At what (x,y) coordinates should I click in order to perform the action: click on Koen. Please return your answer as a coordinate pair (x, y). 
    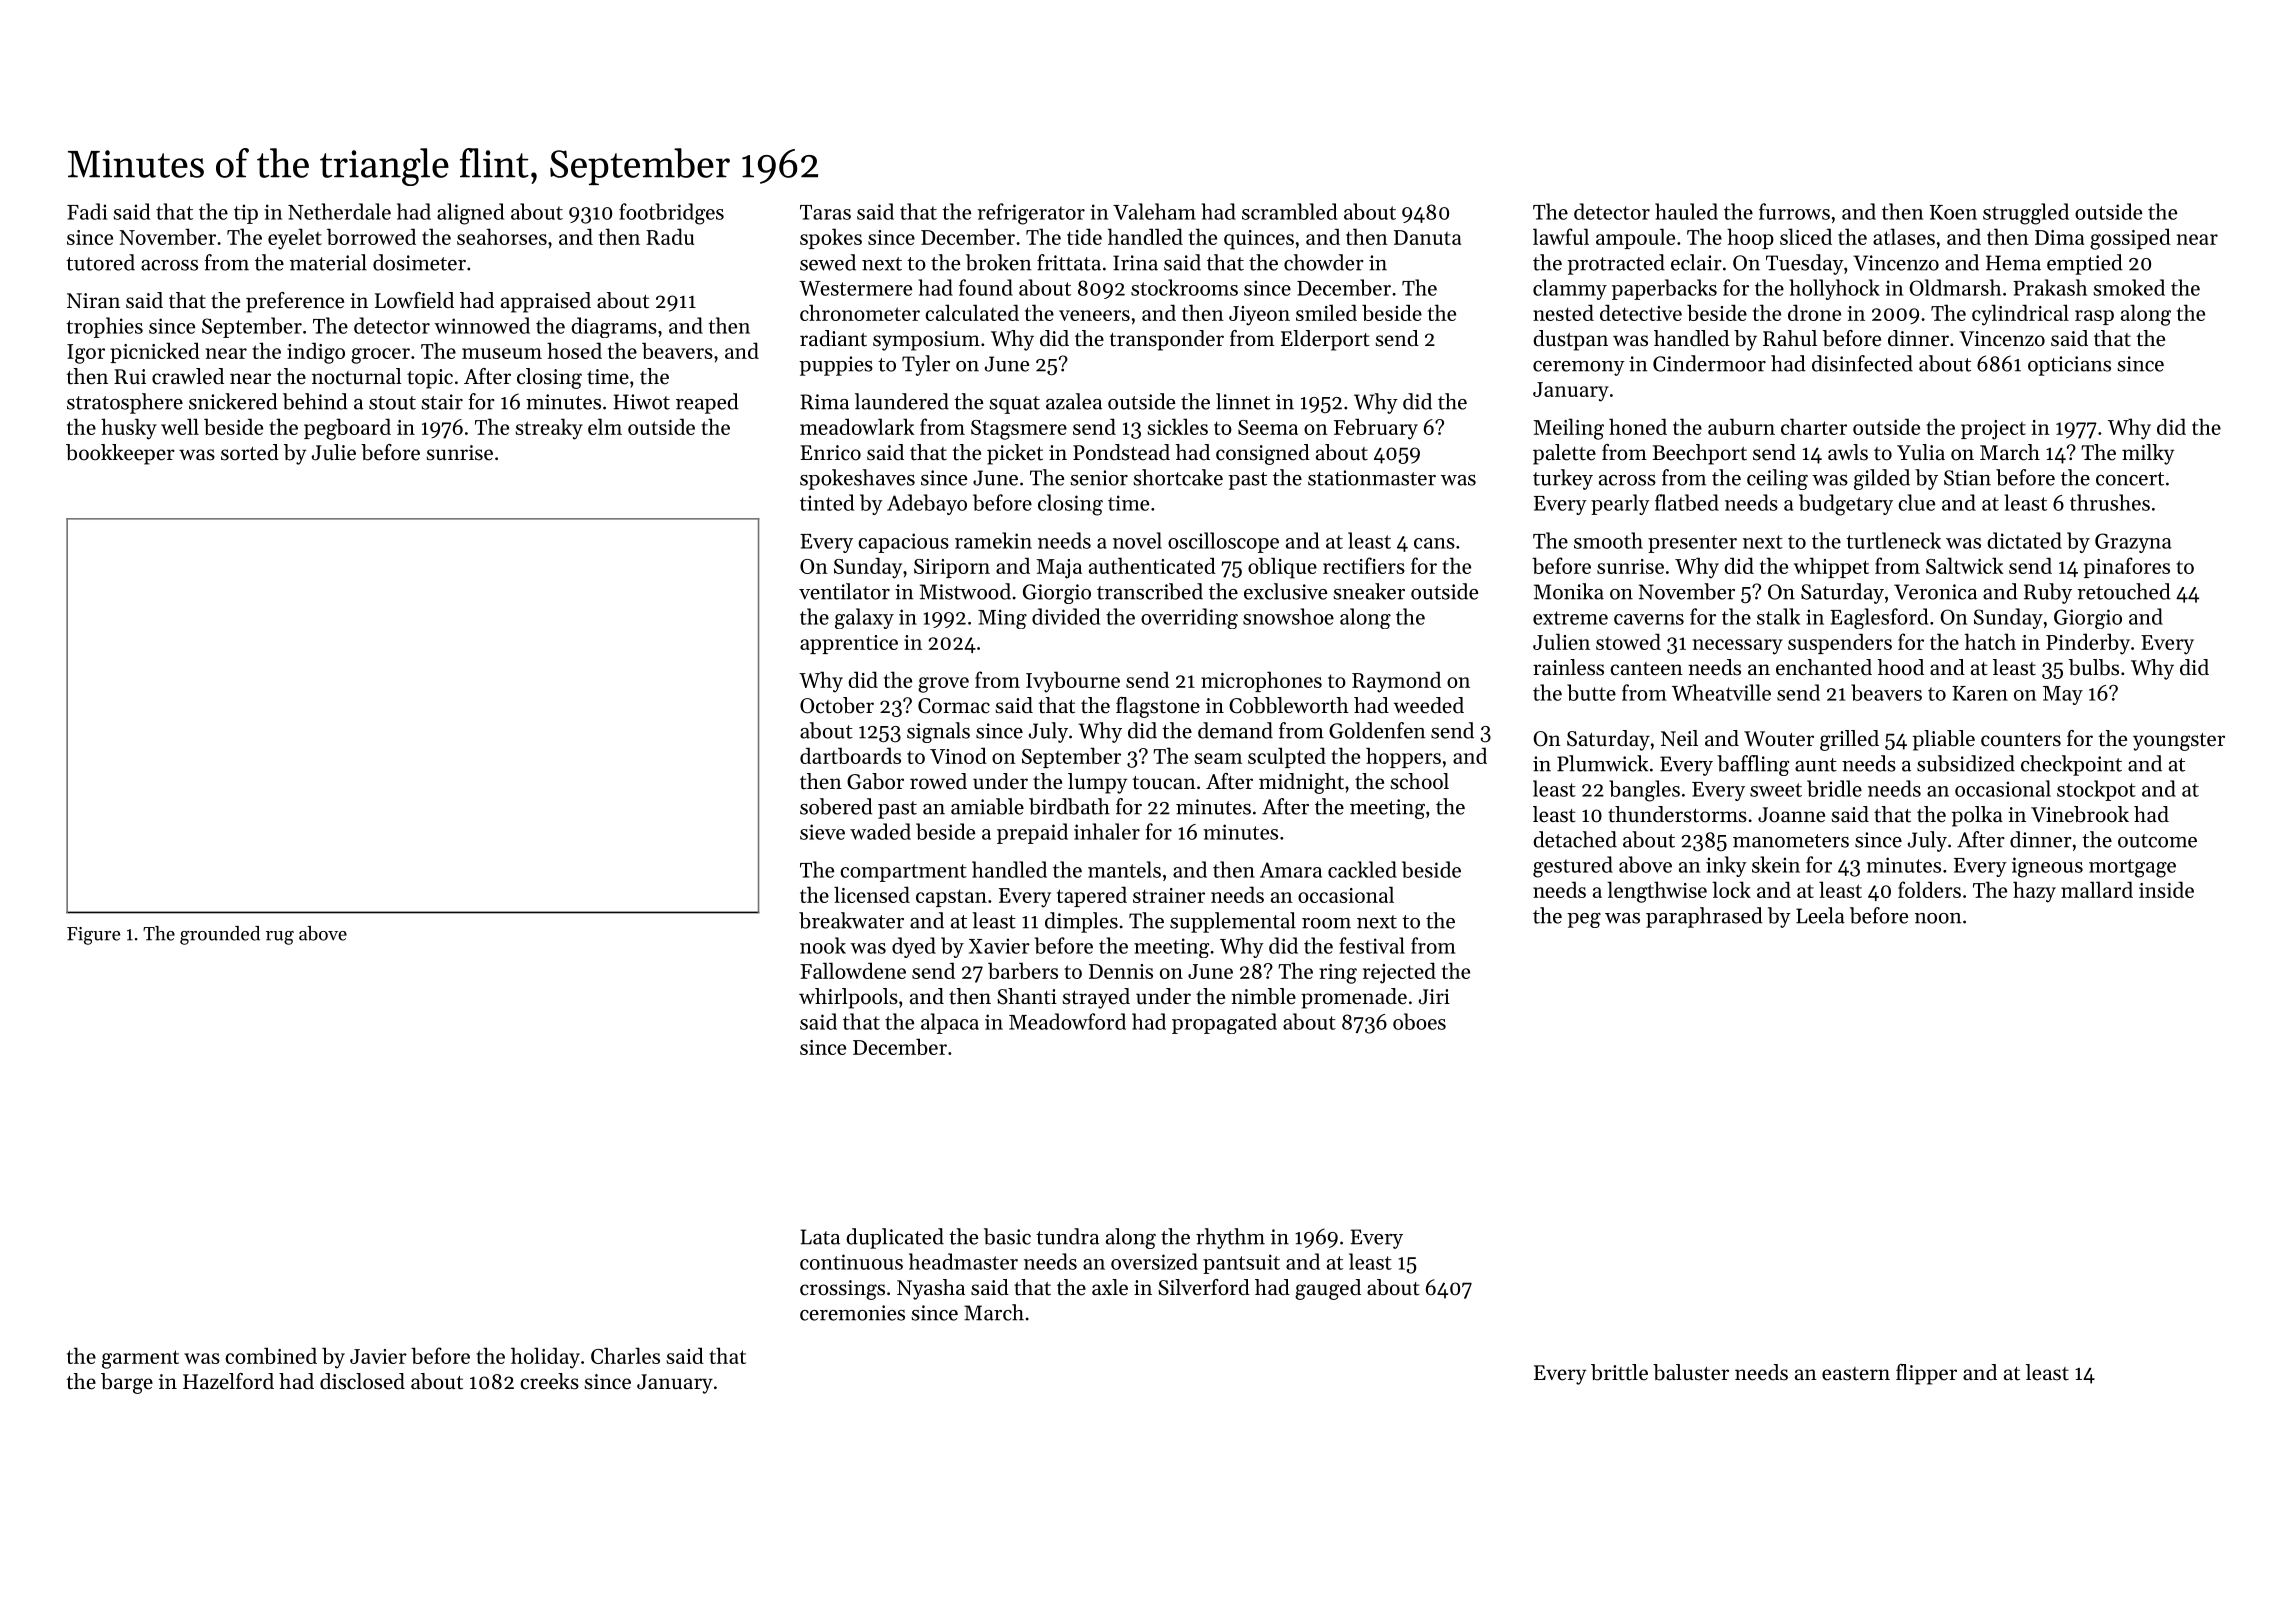
    Looking at the image, I should click on (1953, 212).
